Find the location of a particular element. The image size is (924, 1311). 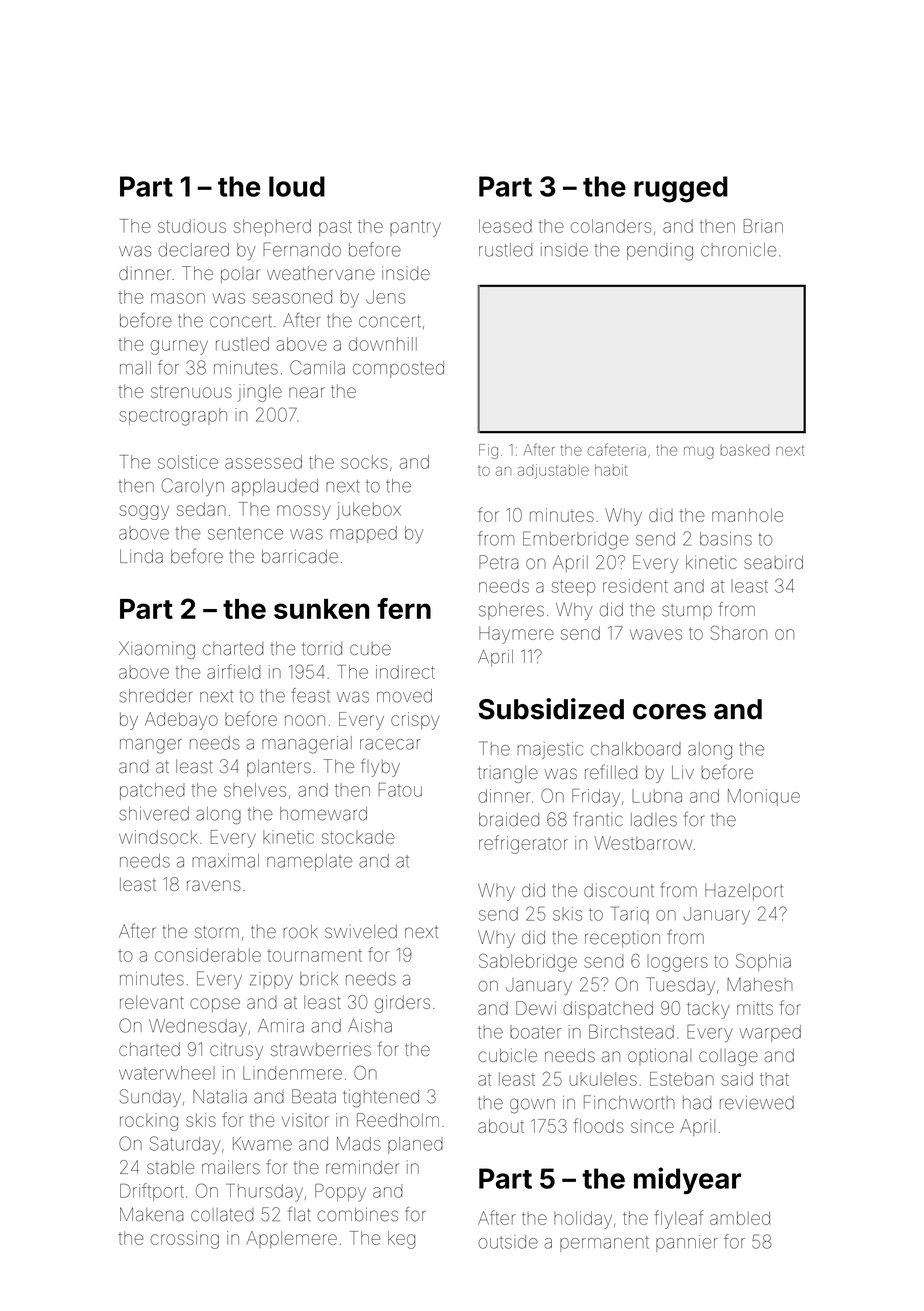

Hazelport is located at coordinates (744, 892).
